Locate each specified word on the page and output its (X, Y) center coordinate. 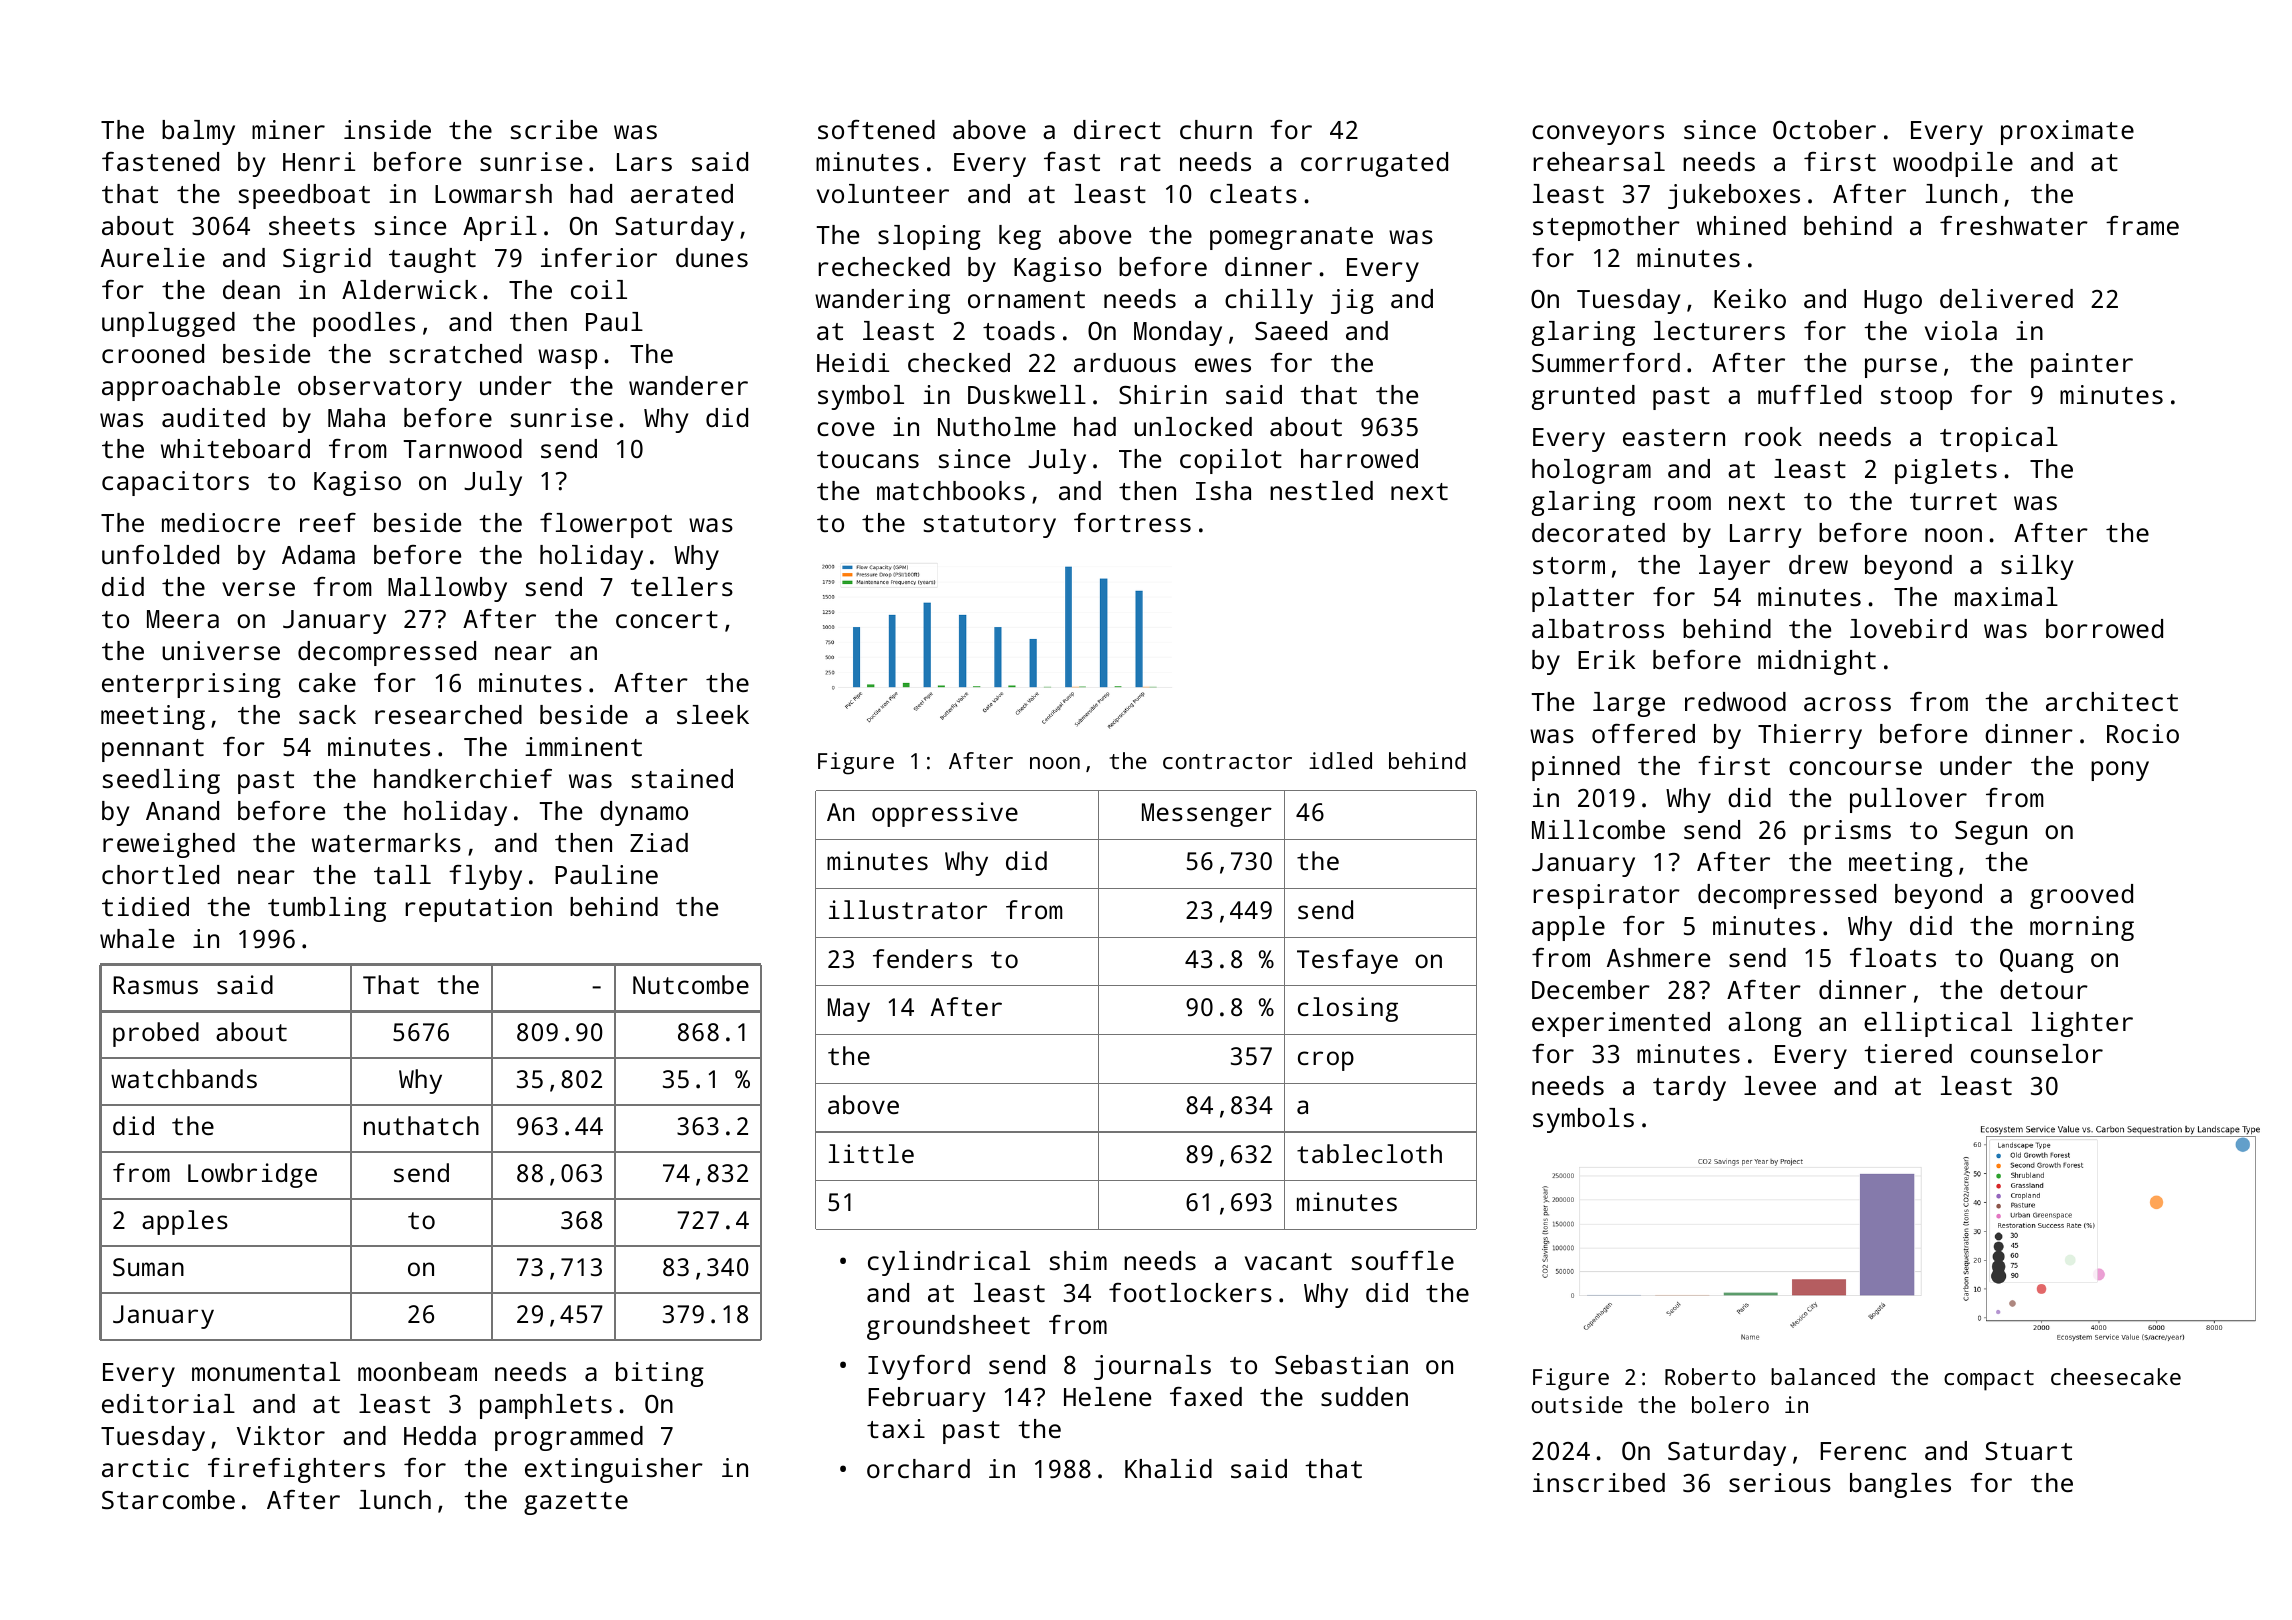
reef (328, 522)
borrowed (2104, 628)
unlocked (1193, 426)
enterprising (191, 685)
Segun (1991, 833)
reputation (478, 909)
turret (1953, 501)
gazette (576, 1503)
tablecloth (1369, 1153)
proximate (2067, 132)
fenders (922, 958)
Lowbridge (252, 1175)
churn (1216, 129)
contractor (1227, 761)
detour (2044, 989)
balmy (198, 132)
